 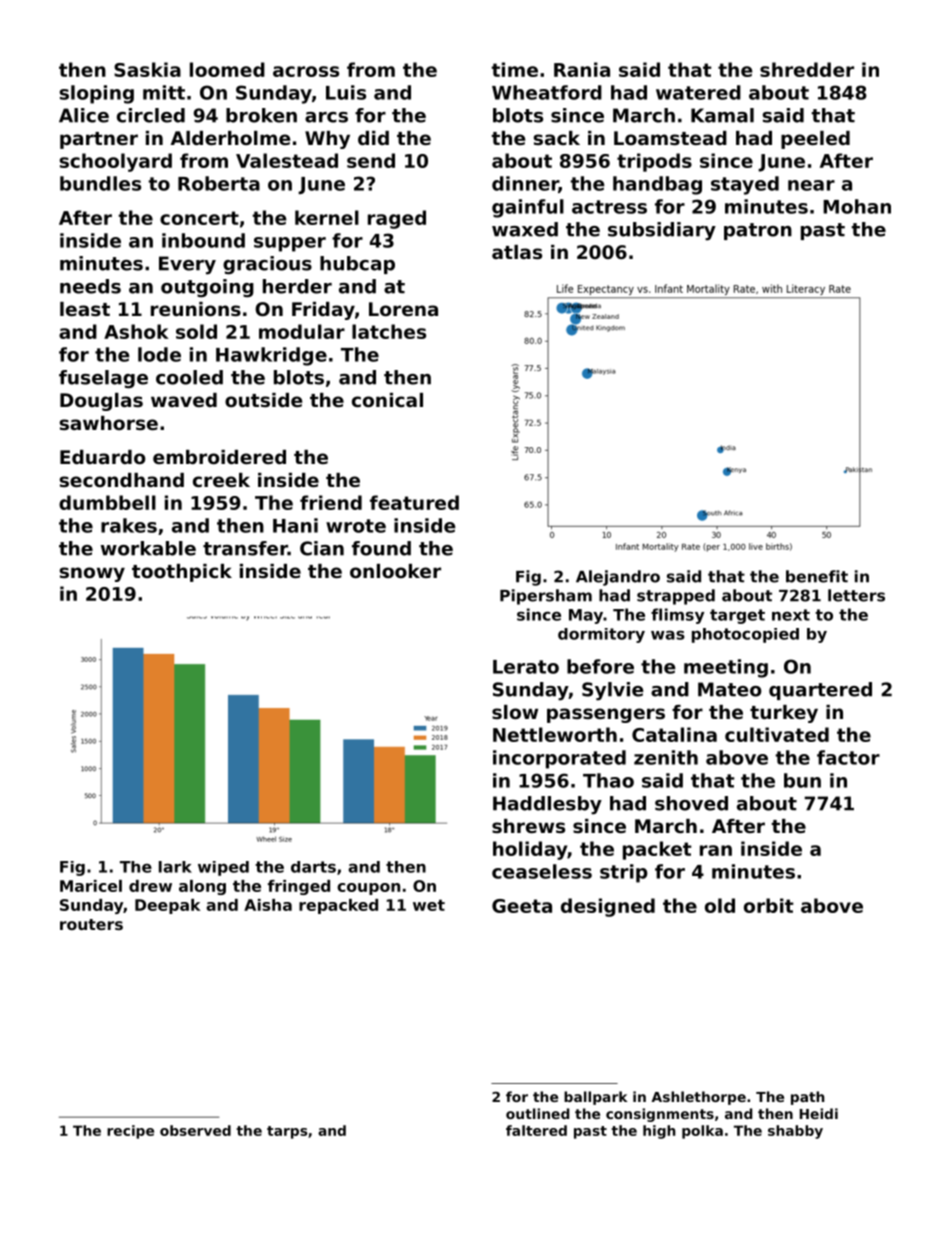 What do you see at coordinates (429, 905) in the image?
I see `wet` at bounding box center [429, 905].
